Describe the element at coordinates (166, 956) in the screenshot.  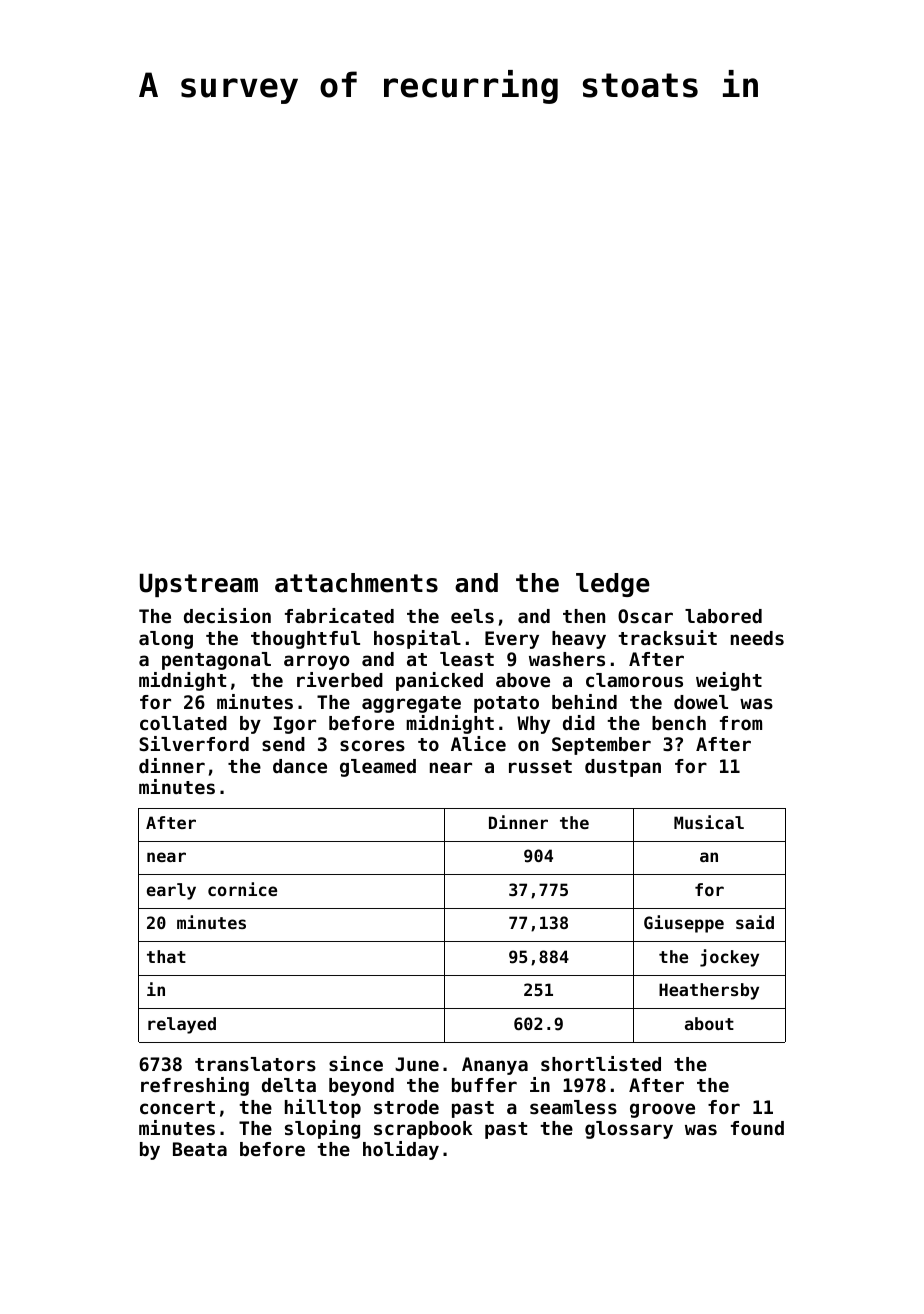
I see `that` at that location.
